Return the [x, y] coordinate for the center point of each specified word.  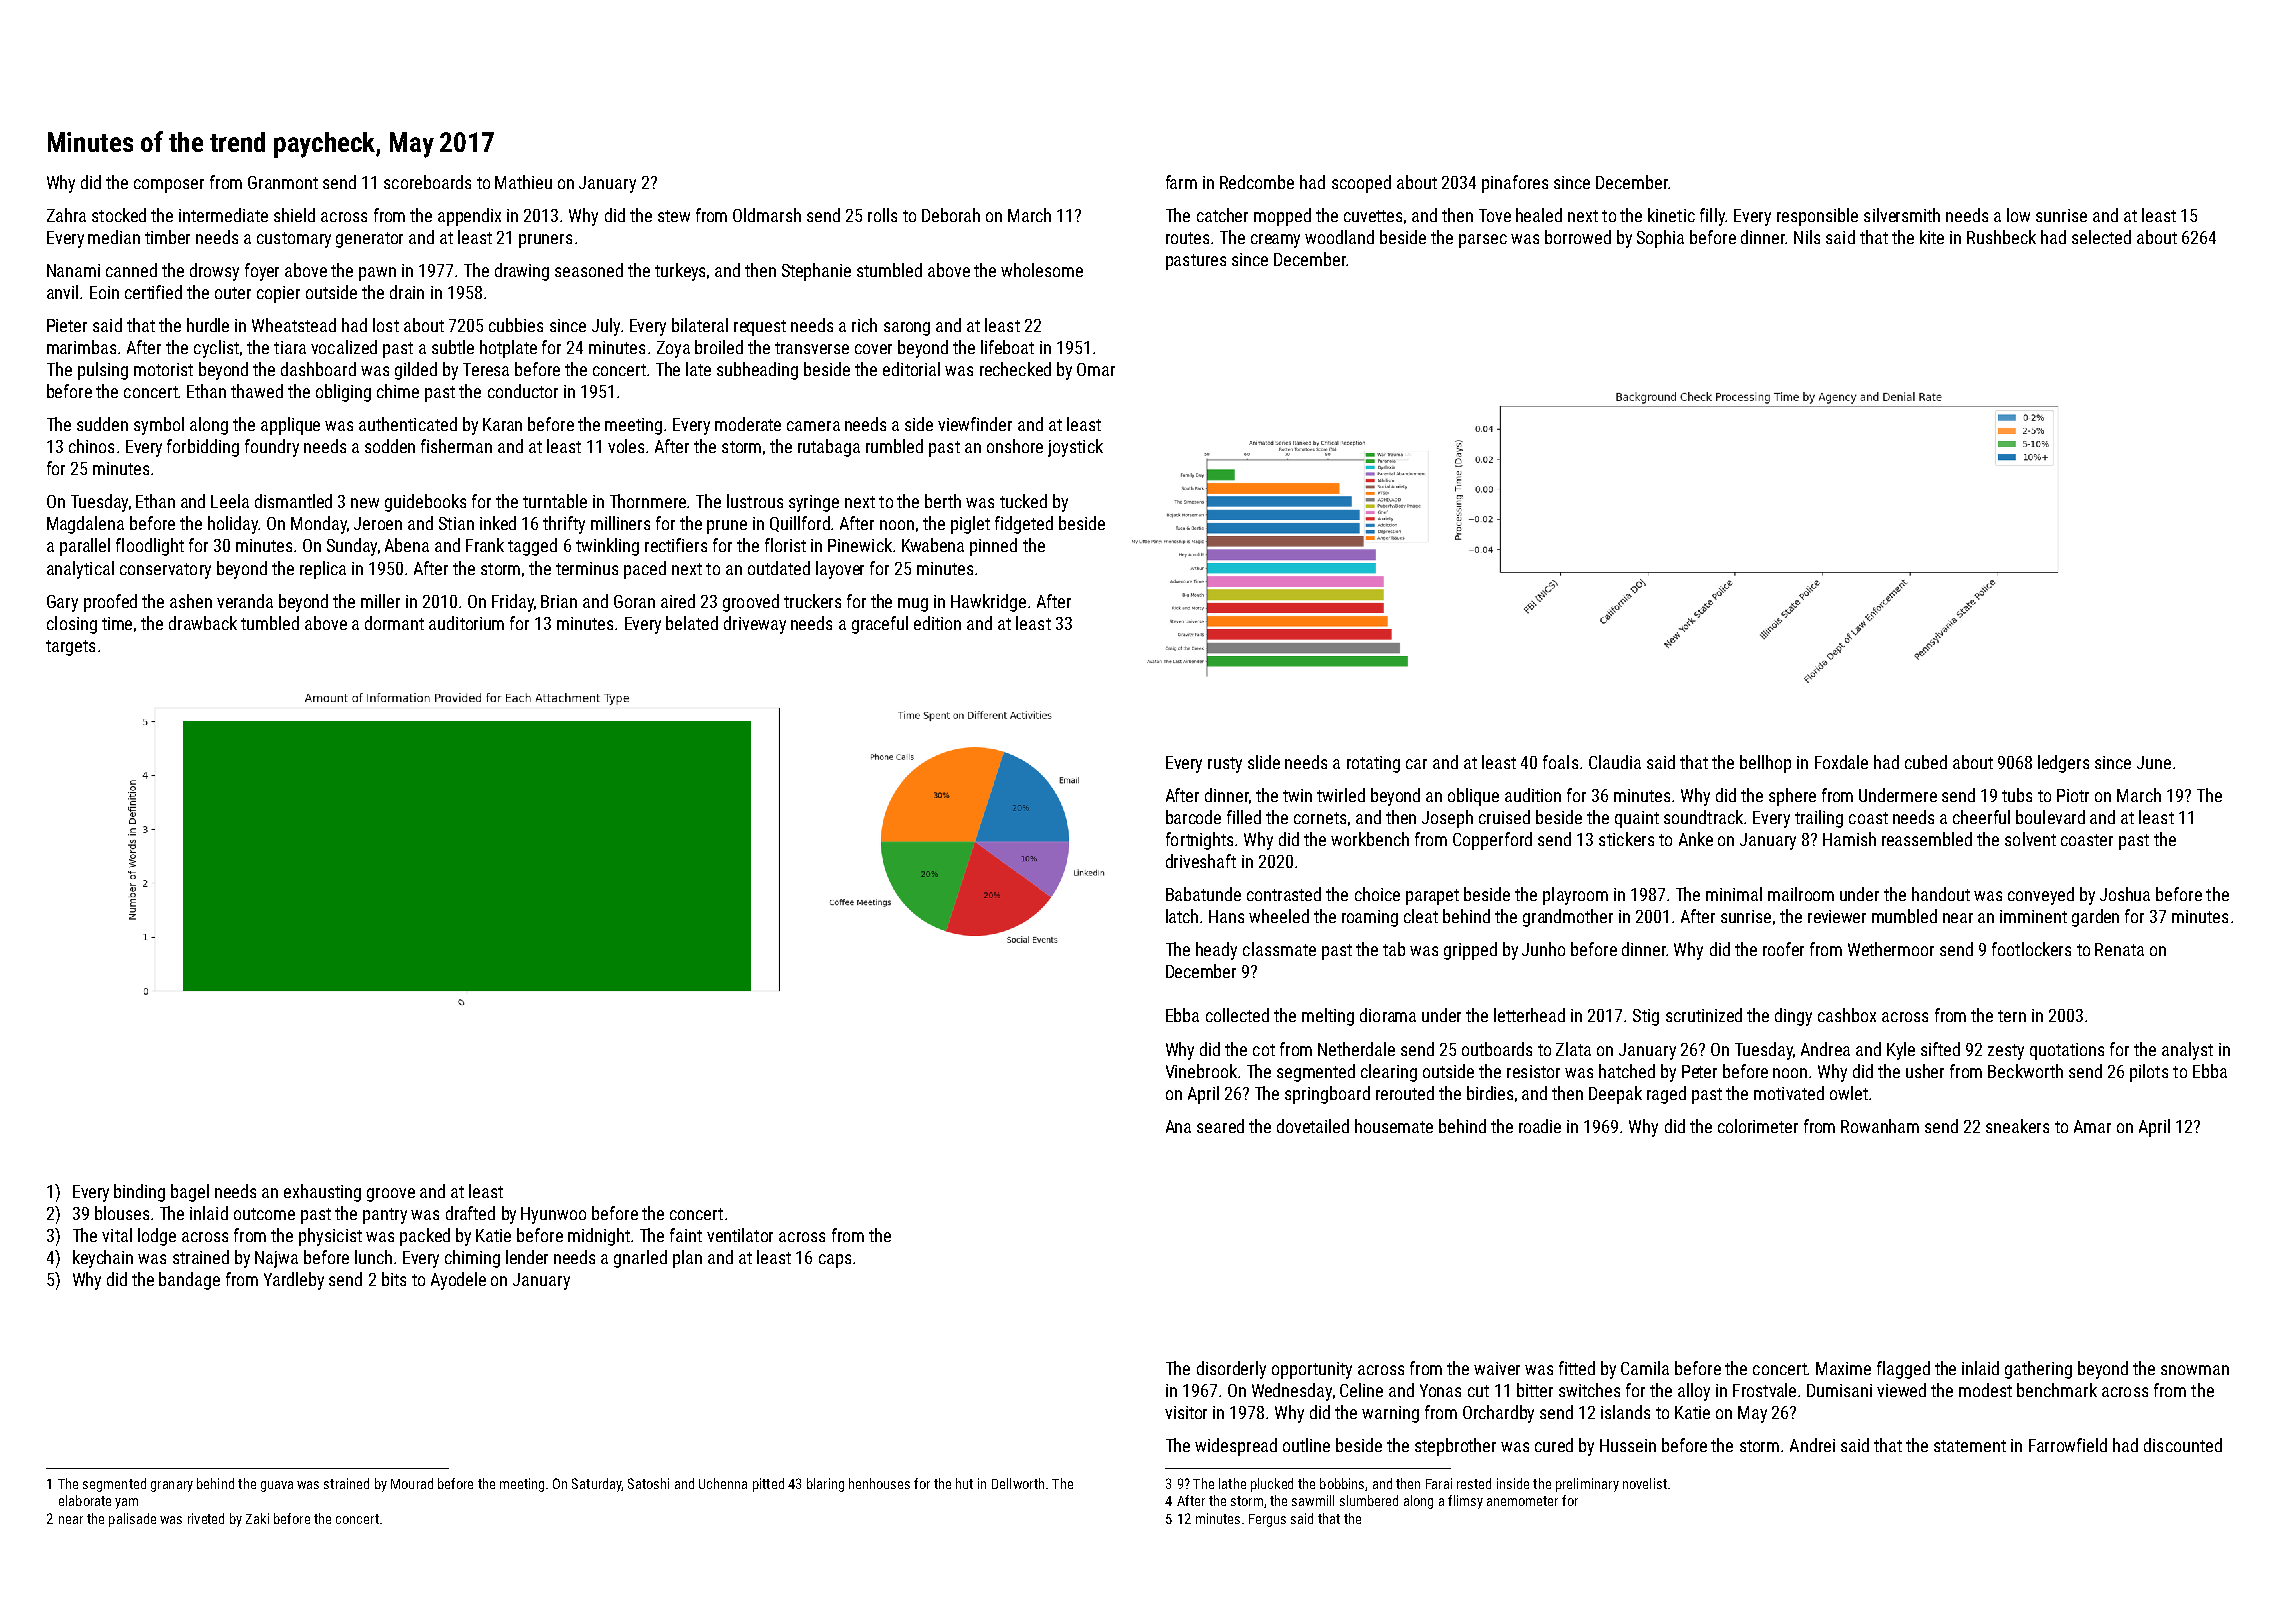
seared [1220, 1126]
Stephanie [816, 272]
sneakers [2017, 1126]
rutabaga [829, 448]
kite [1932, 237]
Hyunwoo [553, 1215]
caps [835, 1261]
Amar [2092, 1126]
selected [2101, 237]
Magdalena [85, 525]
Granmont [283, 182]
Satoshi [648, 1483]
